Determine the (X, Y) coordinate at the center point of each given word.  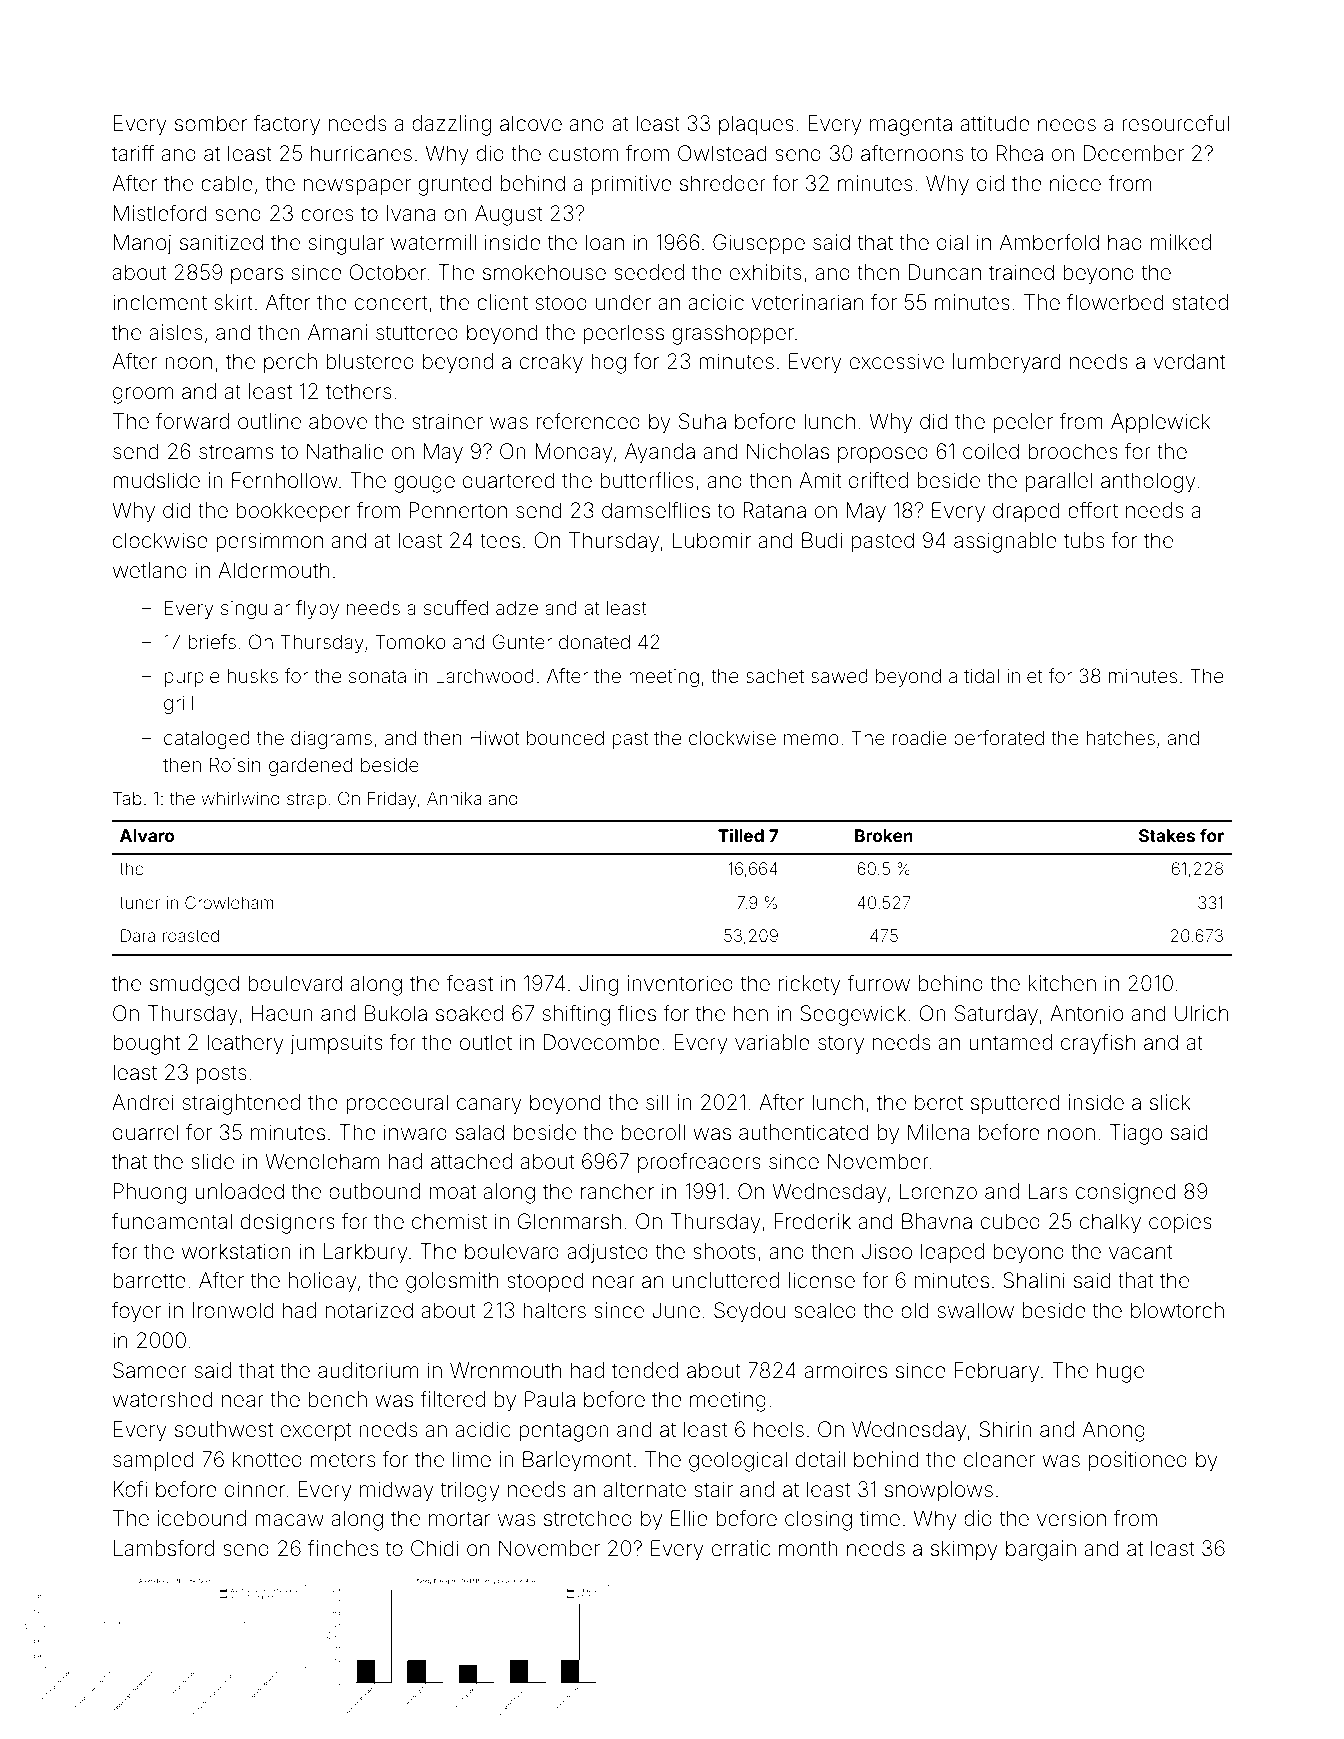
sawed (839, 676)
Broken (884, 835)
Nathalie (345, 451)
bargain (1041, 1550)
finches (343, 1547)
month (808, 1548)
